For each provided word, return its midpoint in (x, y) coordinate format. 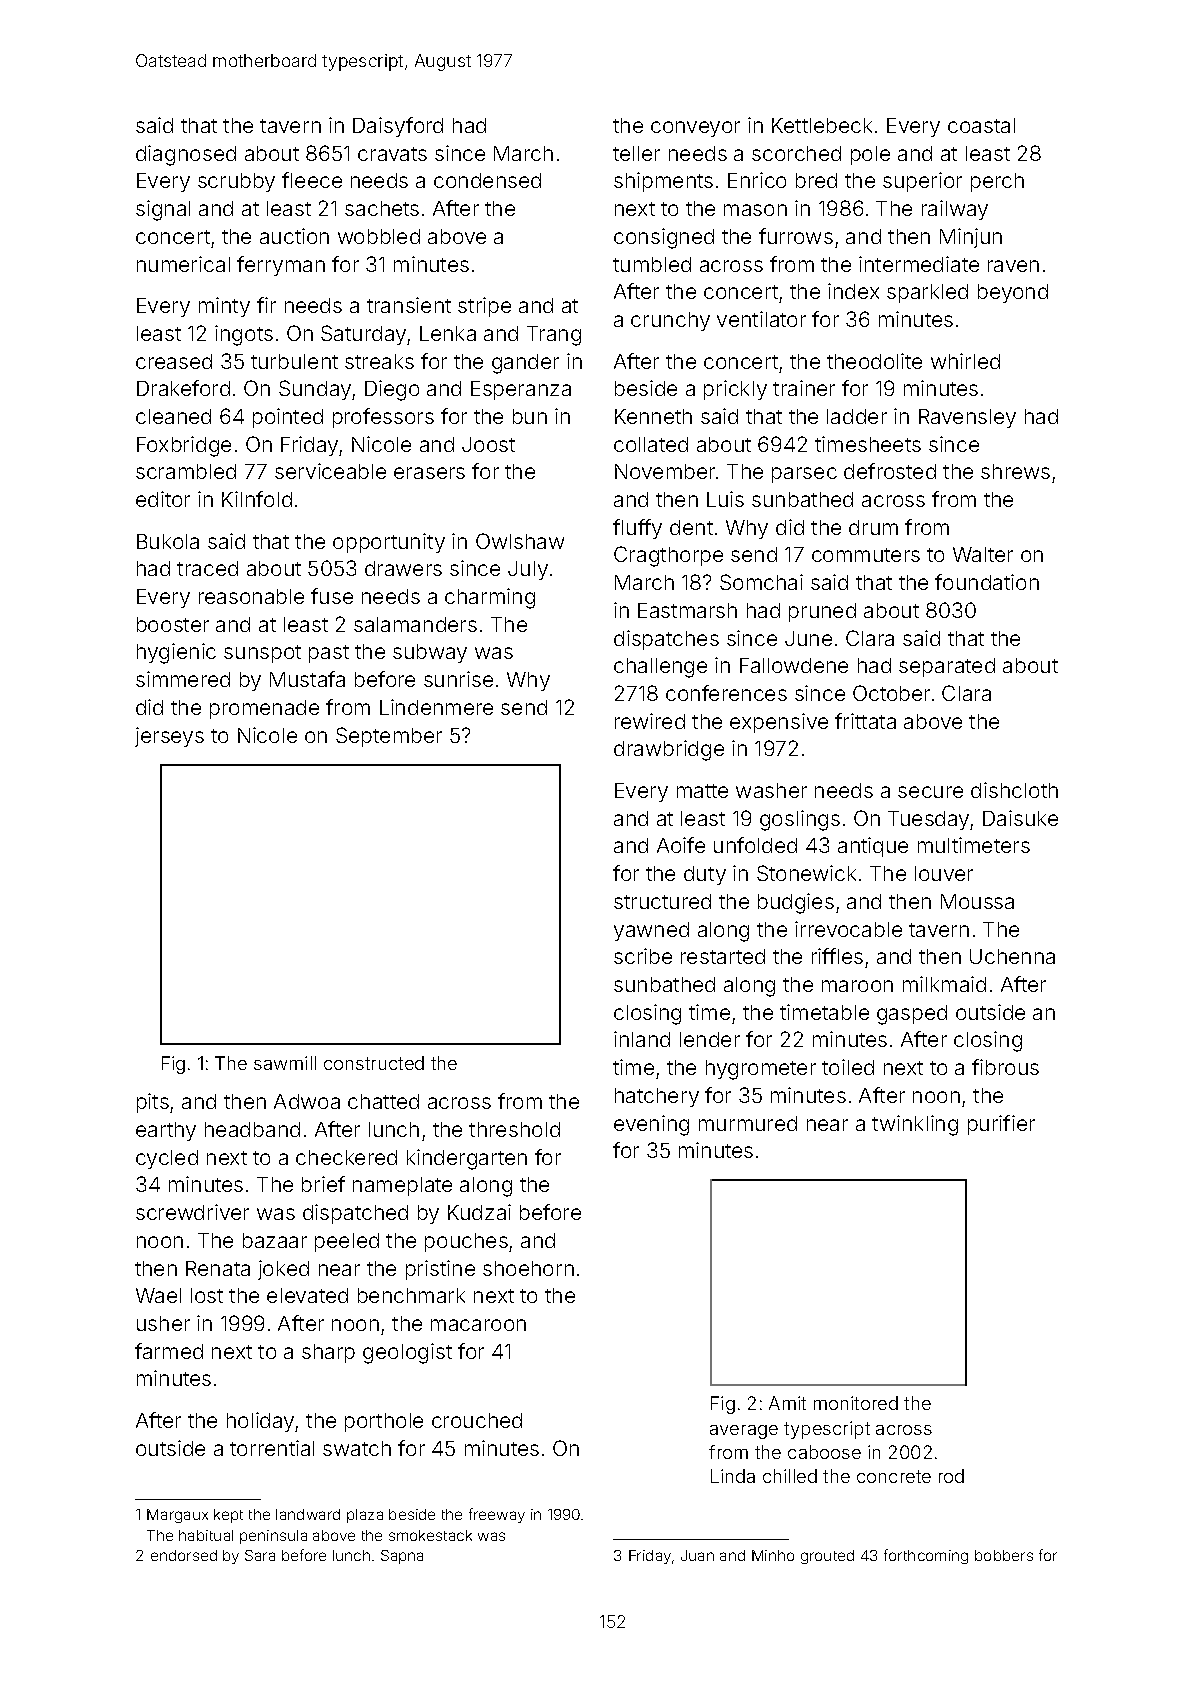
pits (153, 1103)
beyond (1013, 293)
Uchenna (1012, 956)
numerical (183, 264)
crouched (477, 1420)
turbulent (294, 361)
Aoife (681, 845)
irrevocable (848, 929)
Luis (725, 499)
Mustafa (307, 679)
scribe (643, 956)
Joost (488, 444)
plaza (365, 1516)
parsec (804, 475)
